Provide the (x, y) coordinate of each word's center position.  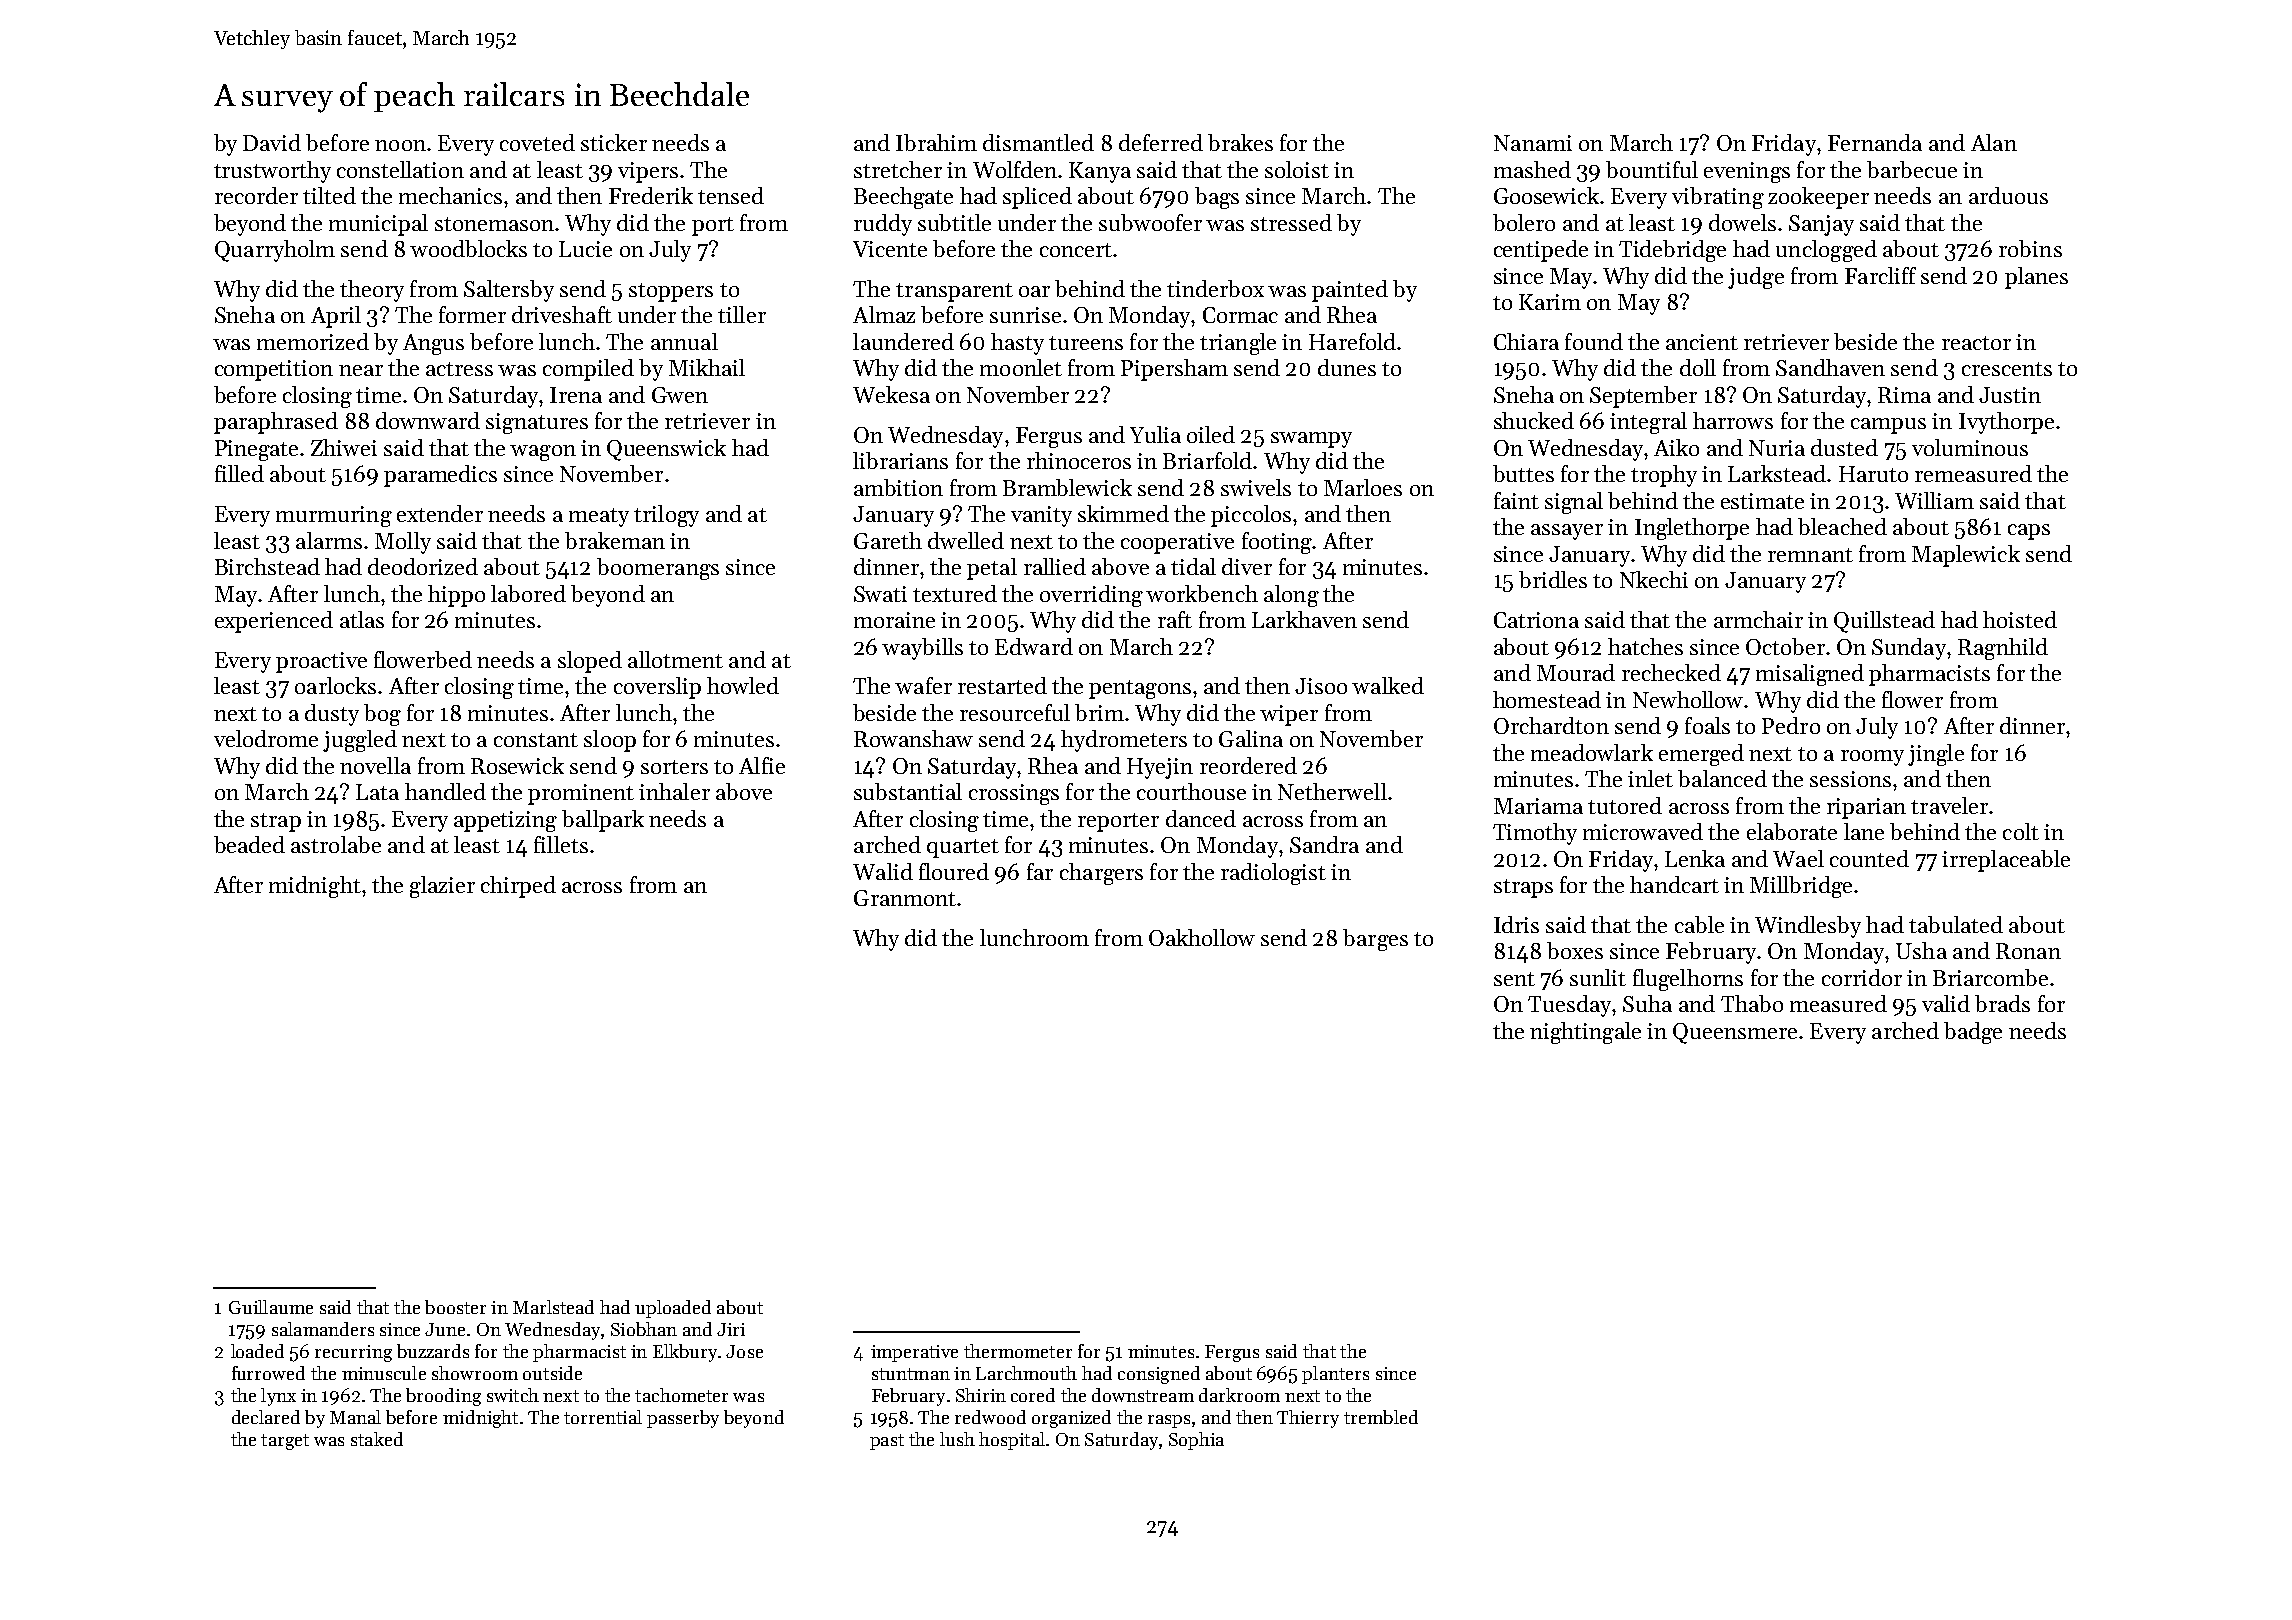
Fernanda (1875, 142)
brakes (1240, 142)
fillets (561, 844)
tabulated (1956, 924)
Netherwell (1332, 791)
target (285, 1442)
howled (743, 685)
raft (1175, 619)
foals (1707, 725)
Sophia (1196, 1441)
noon (400, 145)
